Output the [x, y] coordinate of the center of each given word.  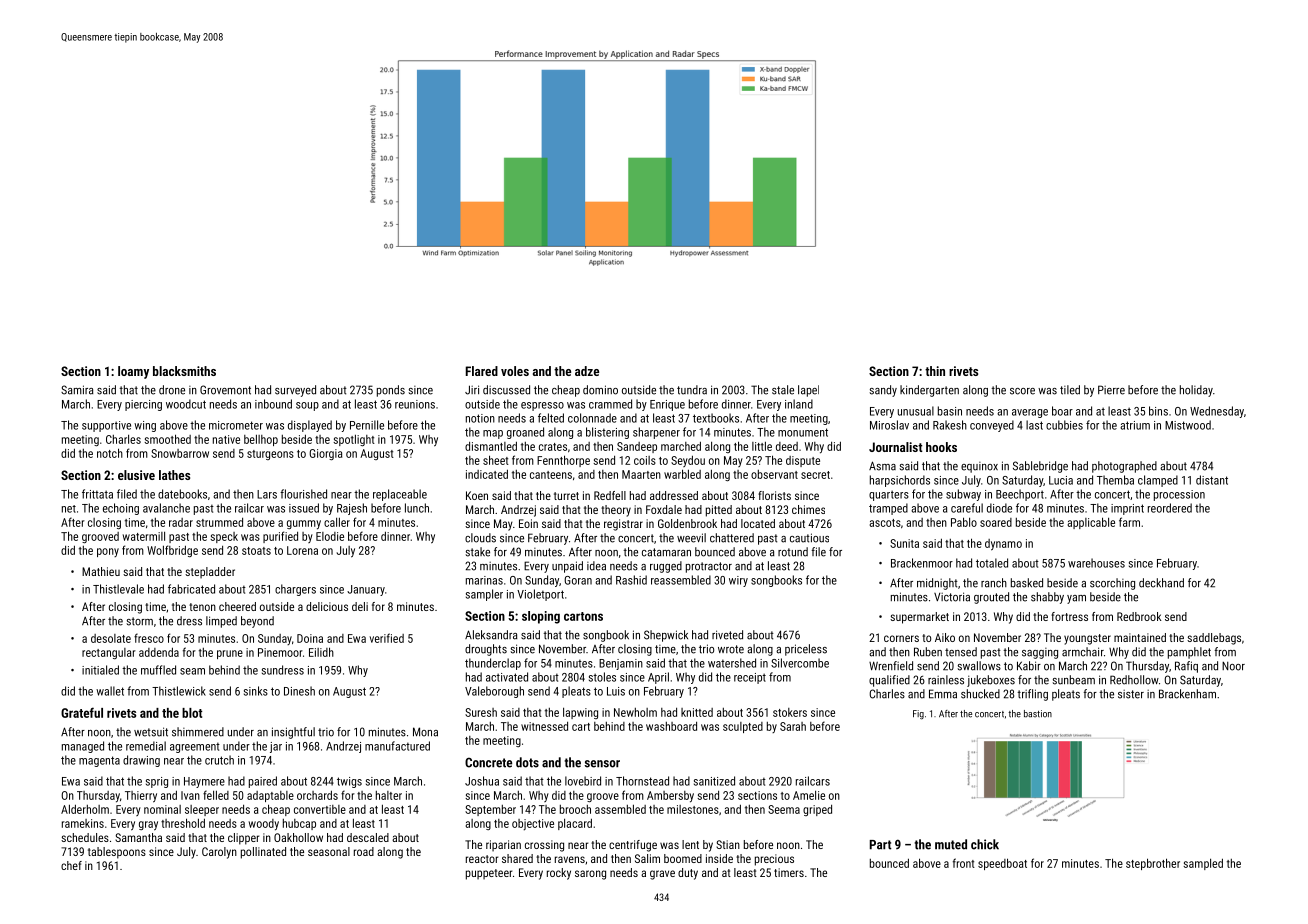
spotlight [354, 440]
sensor [602, 764]
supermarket [919, 618]
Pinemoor [280, 652]
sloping [541, 617]
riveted [727, 635]
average [1030, 413]
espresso [542, 406]
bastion [1038, 714]
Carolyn [219, 853]
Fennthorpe [563, 461]
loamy [133, 372]
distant [1212, 480]
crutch [219, 760]
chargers [295, 590]
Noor [1233, 666]
